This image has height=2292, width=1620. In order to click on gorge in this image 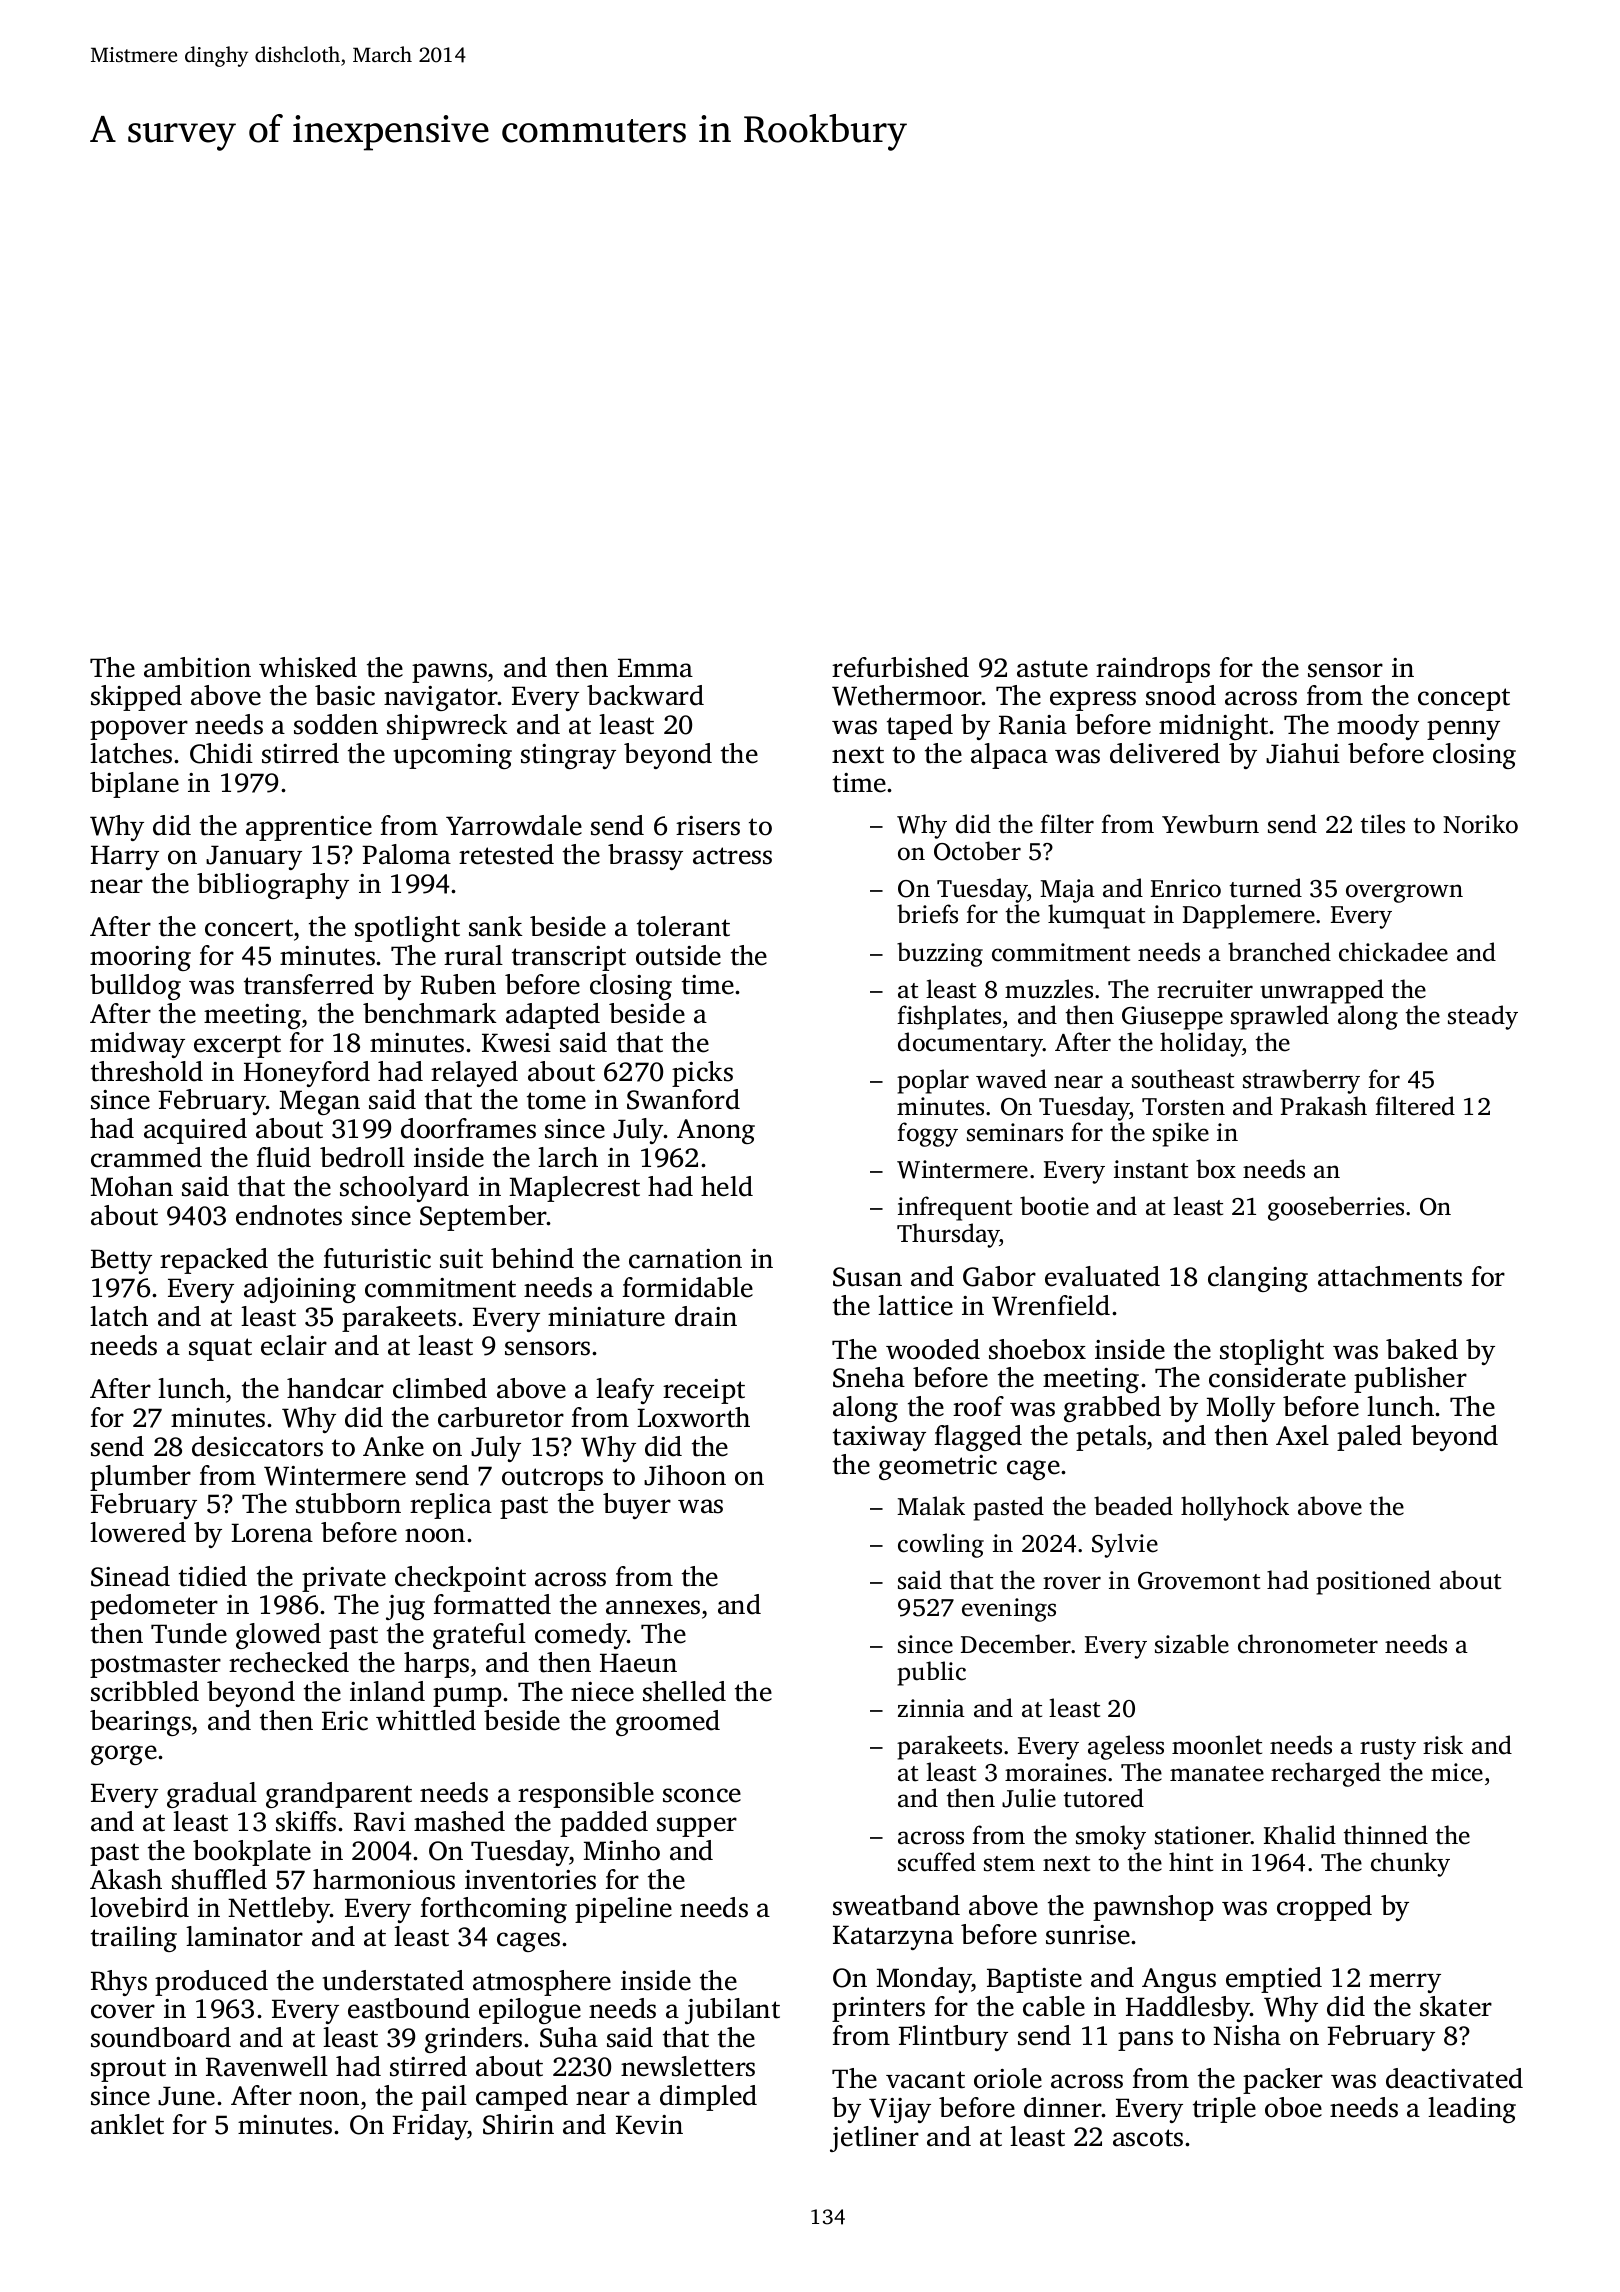, I will do `click(124, 1755)`.
